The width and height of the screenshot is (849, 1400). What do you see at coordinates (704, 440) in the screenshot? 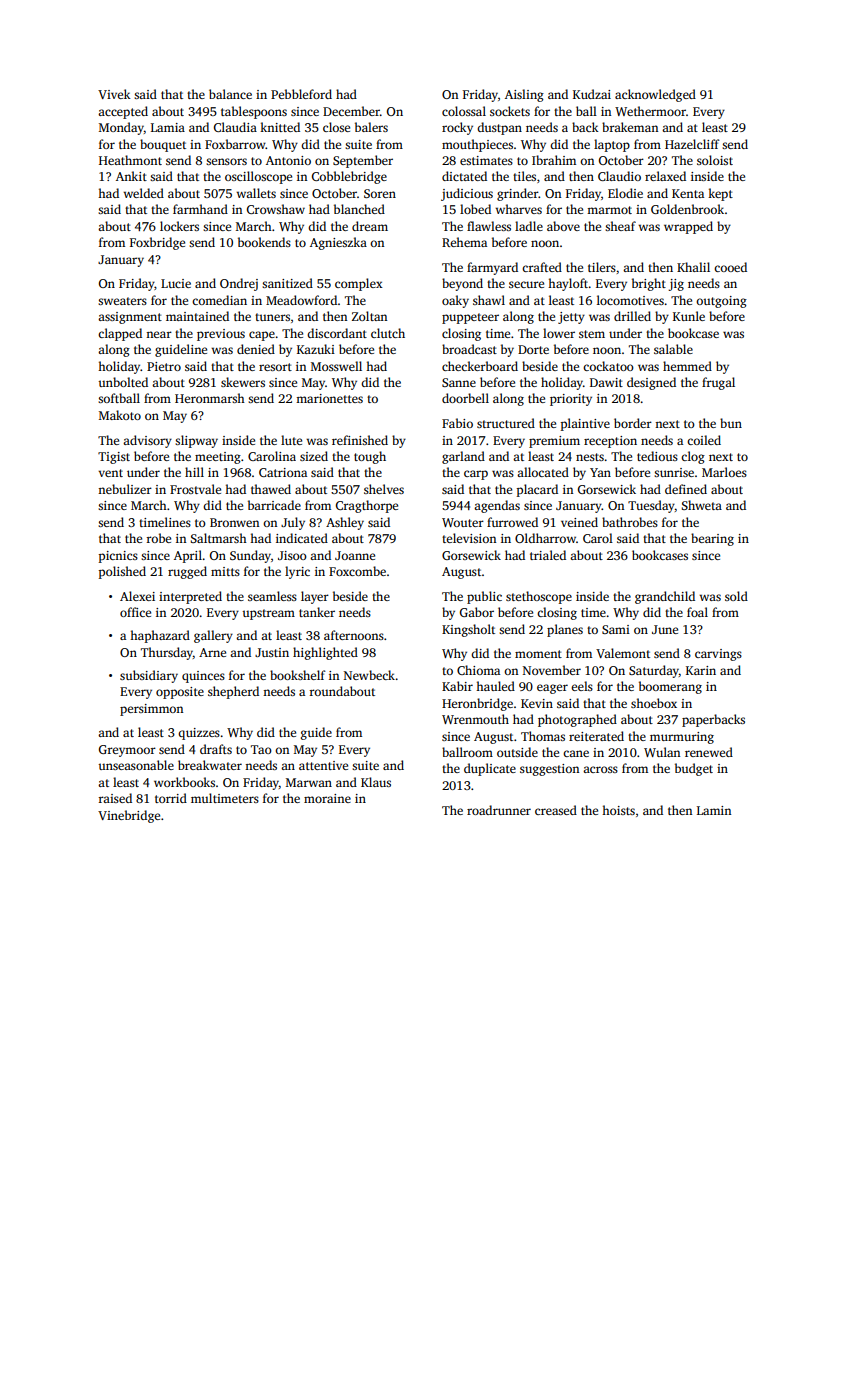
I see `coiled` at bounding box center [704, 440].
